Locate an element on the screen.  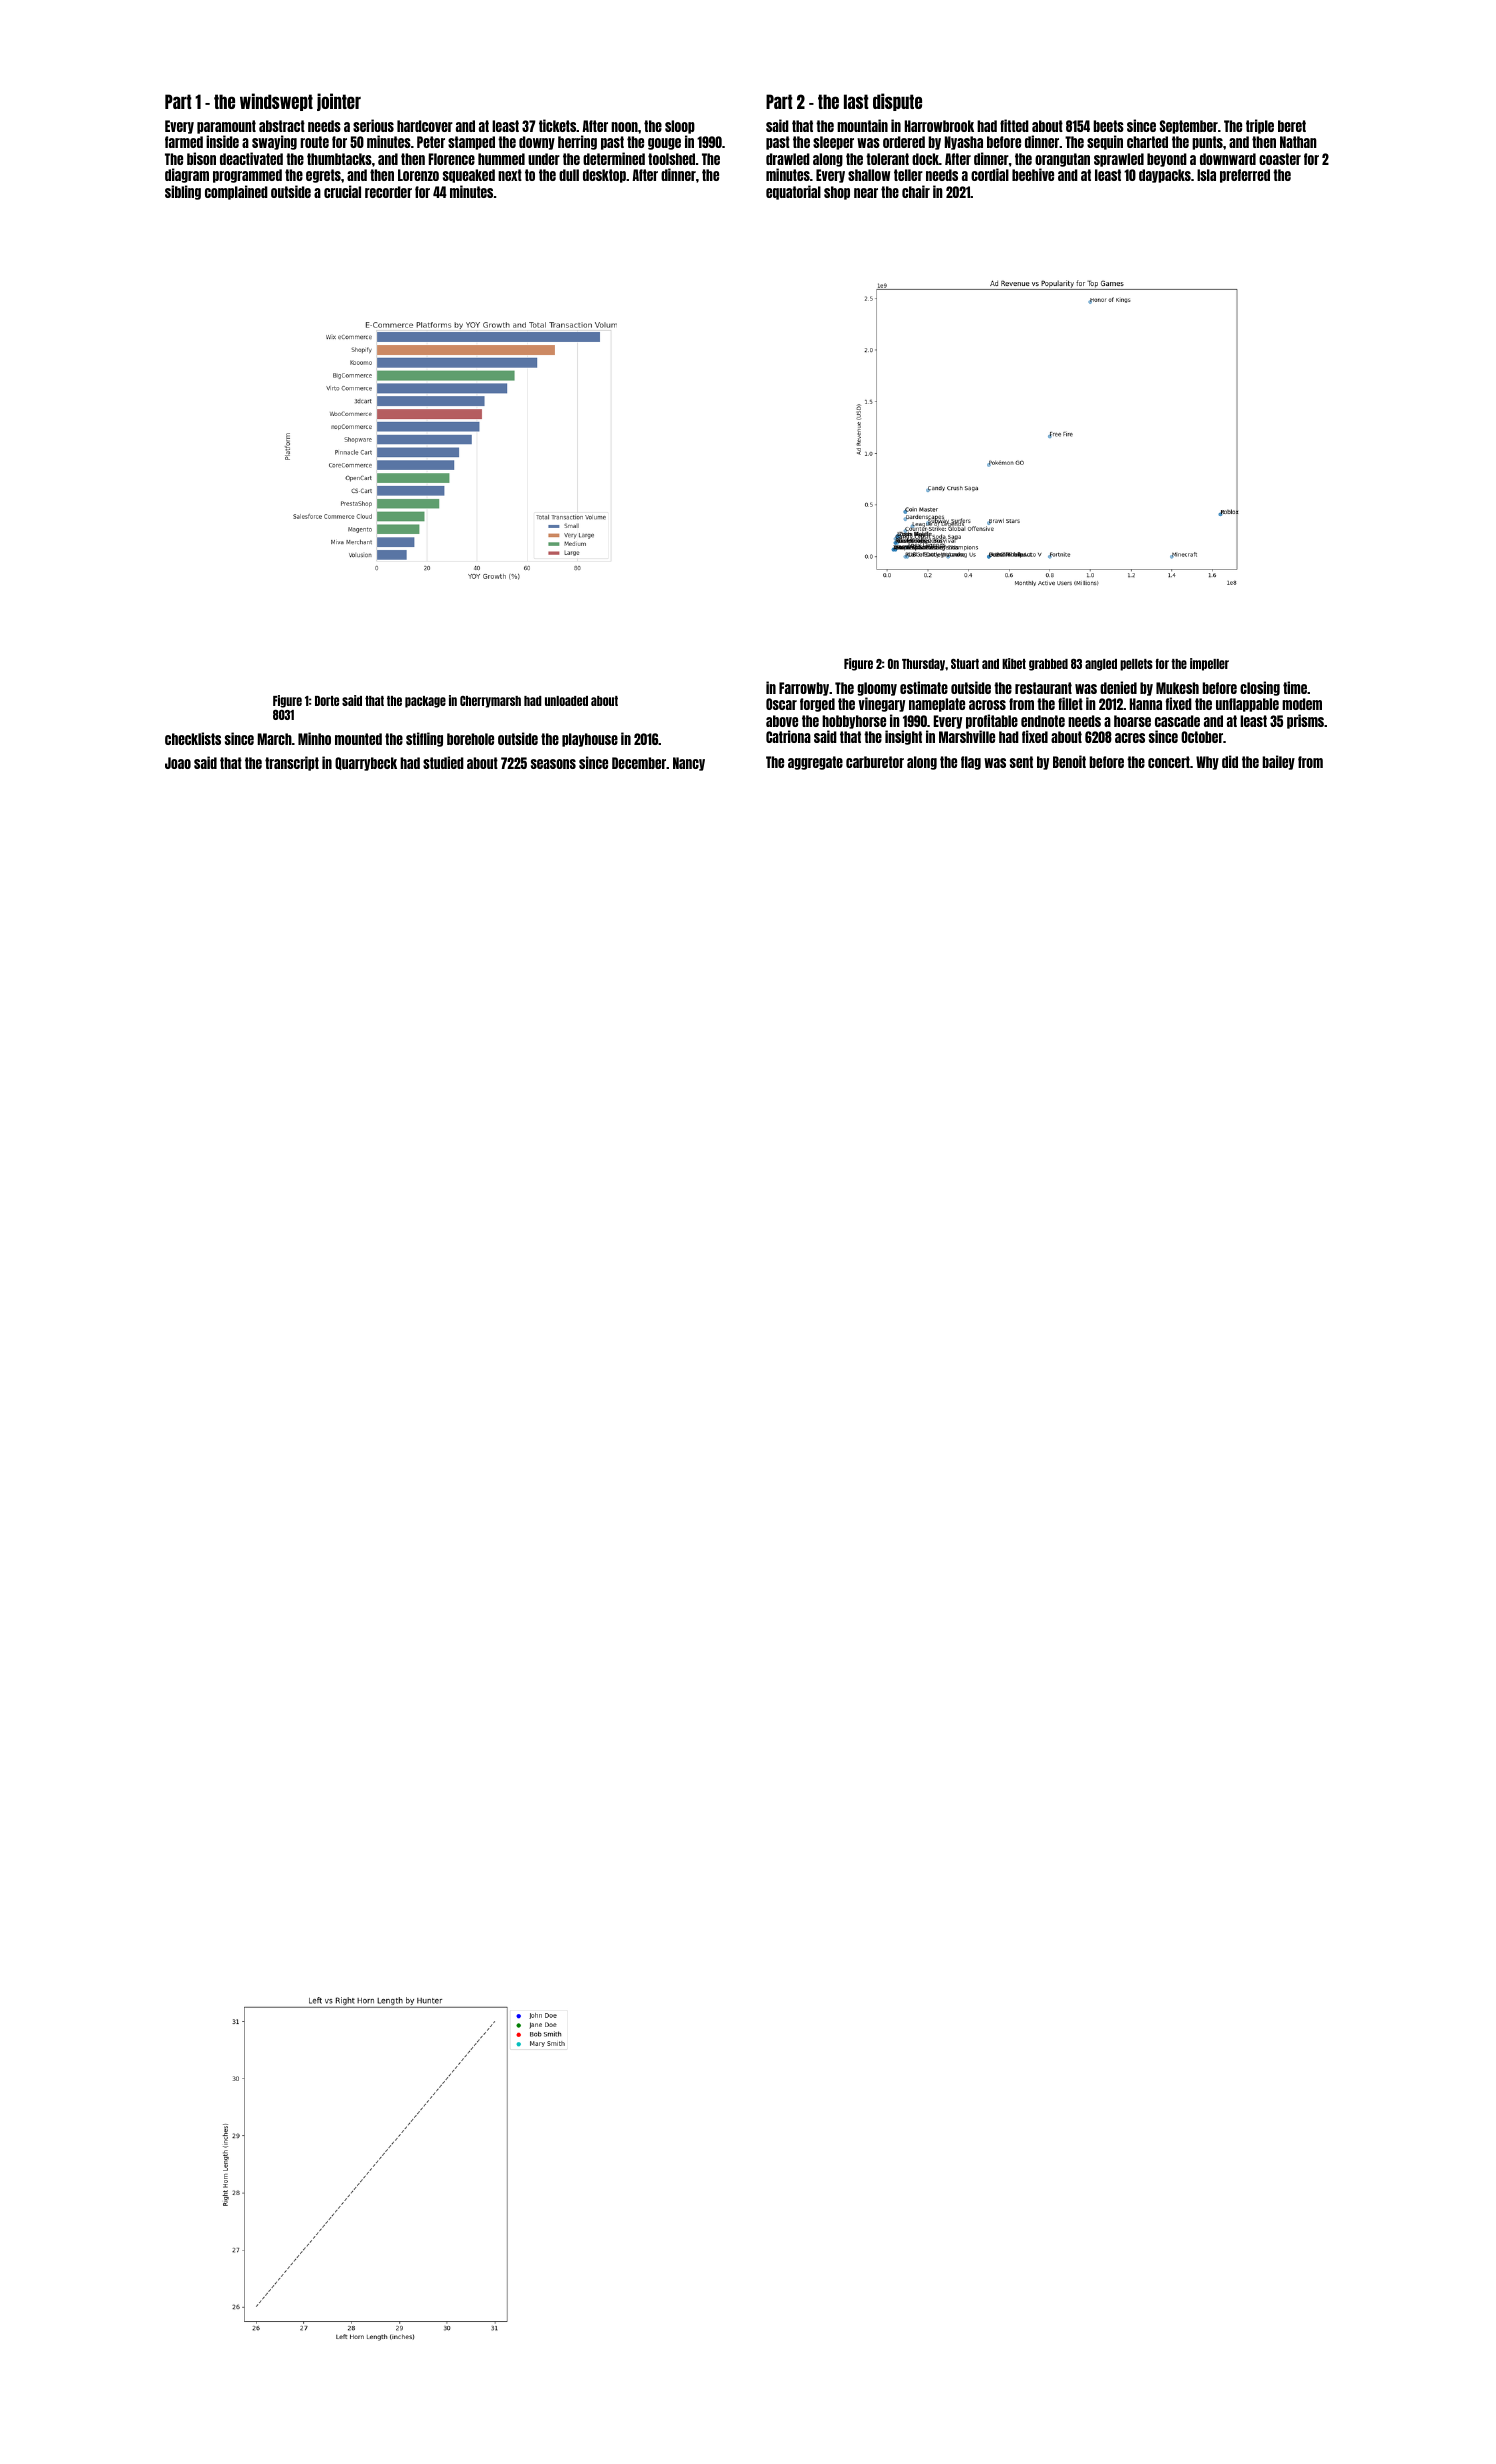
preferred is located at coordinates (1245, 176).
